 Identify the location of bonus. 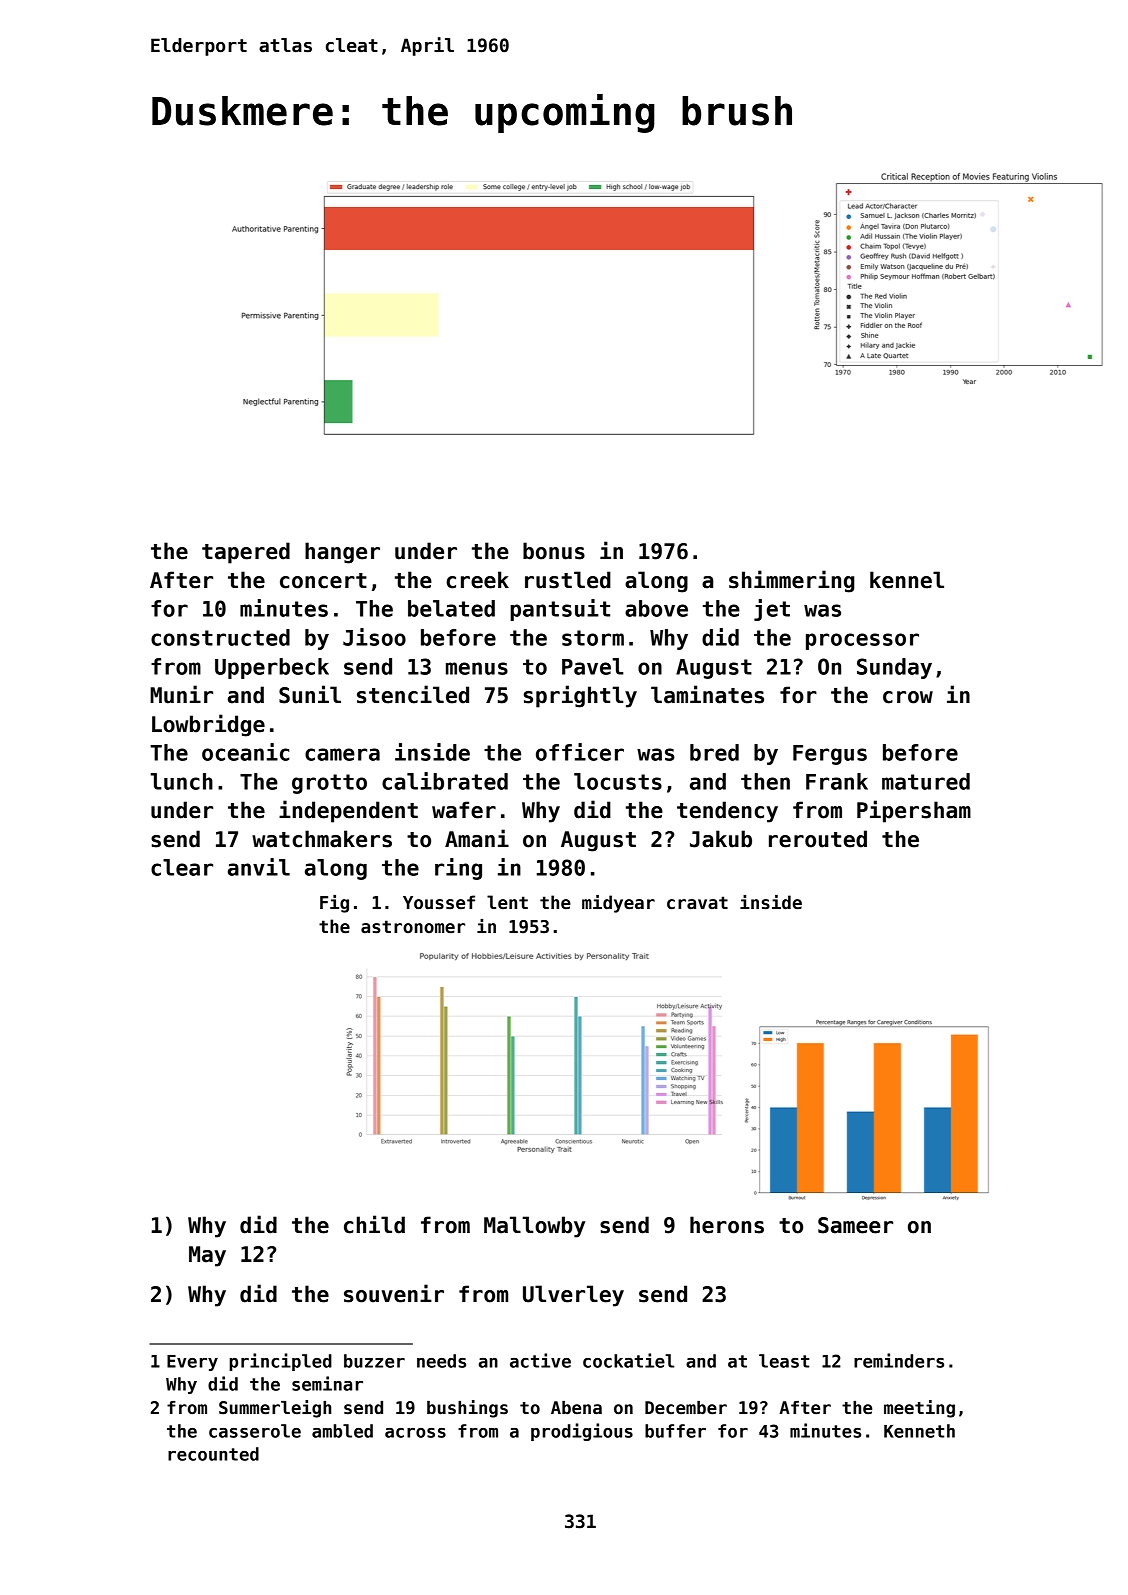
(554, 551).
